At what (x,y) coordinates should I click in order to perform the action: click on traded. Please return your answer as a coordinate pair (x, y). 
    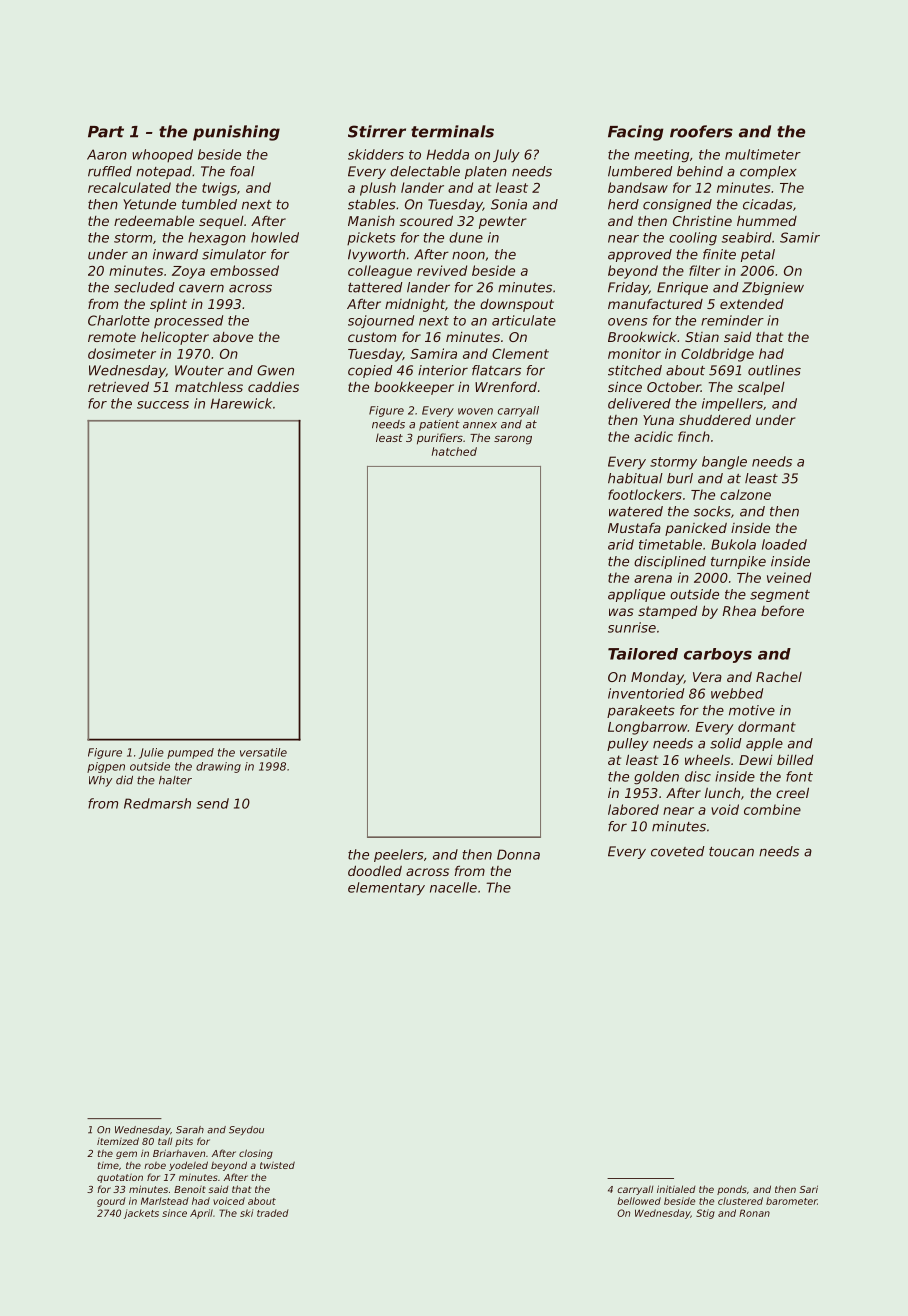
    Looking at the image, I should click on (273, 1213).
